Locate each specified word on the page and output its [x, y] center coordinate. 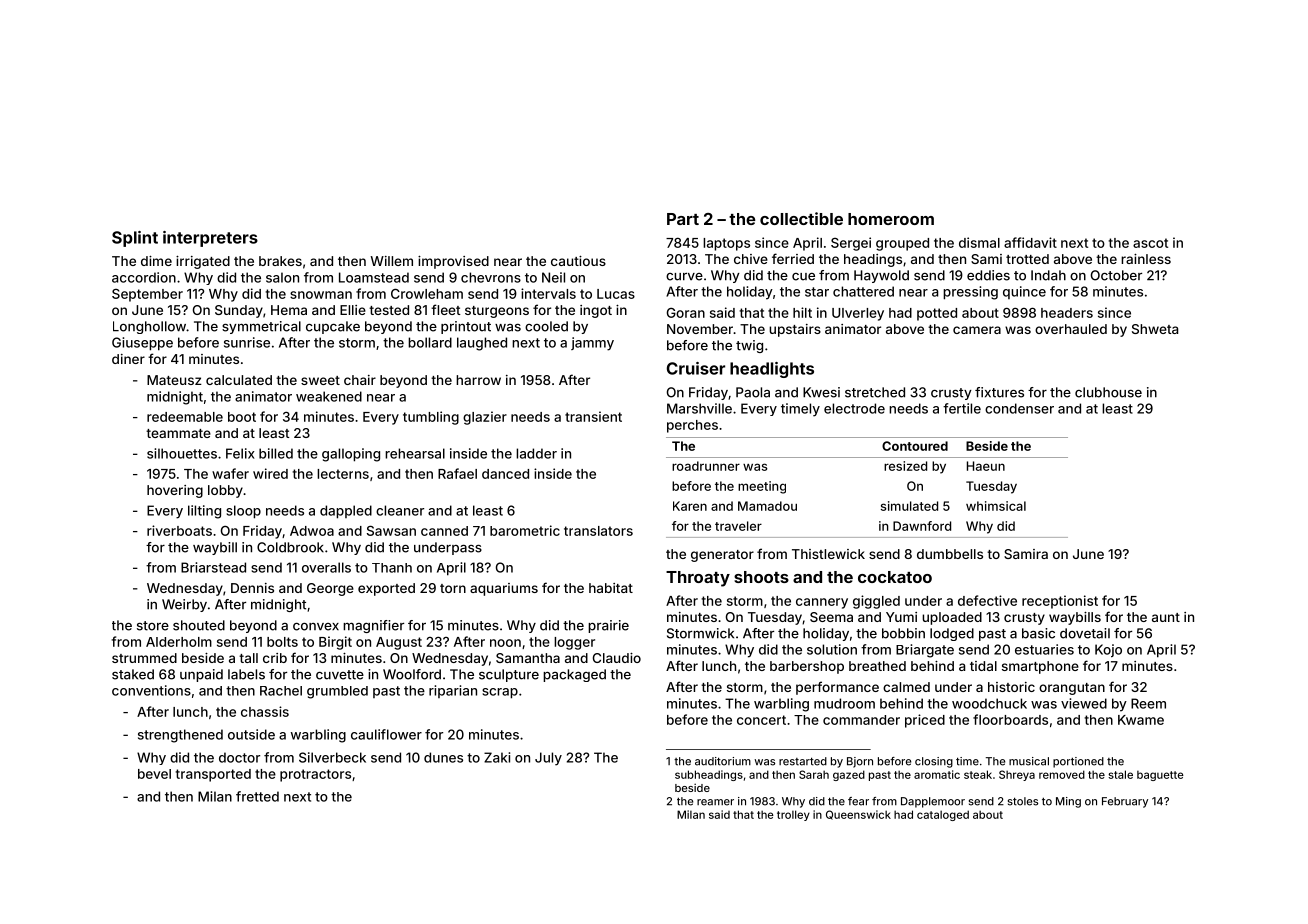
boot [242, 417]
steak [978, 774]
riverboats [179, 530]
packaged [574, 675]
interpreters [210, 239]
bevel [154, 774]
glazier [485, 418]
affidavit [1030, 242]
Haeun [986, 466]
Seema [831, 617]
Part [683, 219]
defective [987, 600]
